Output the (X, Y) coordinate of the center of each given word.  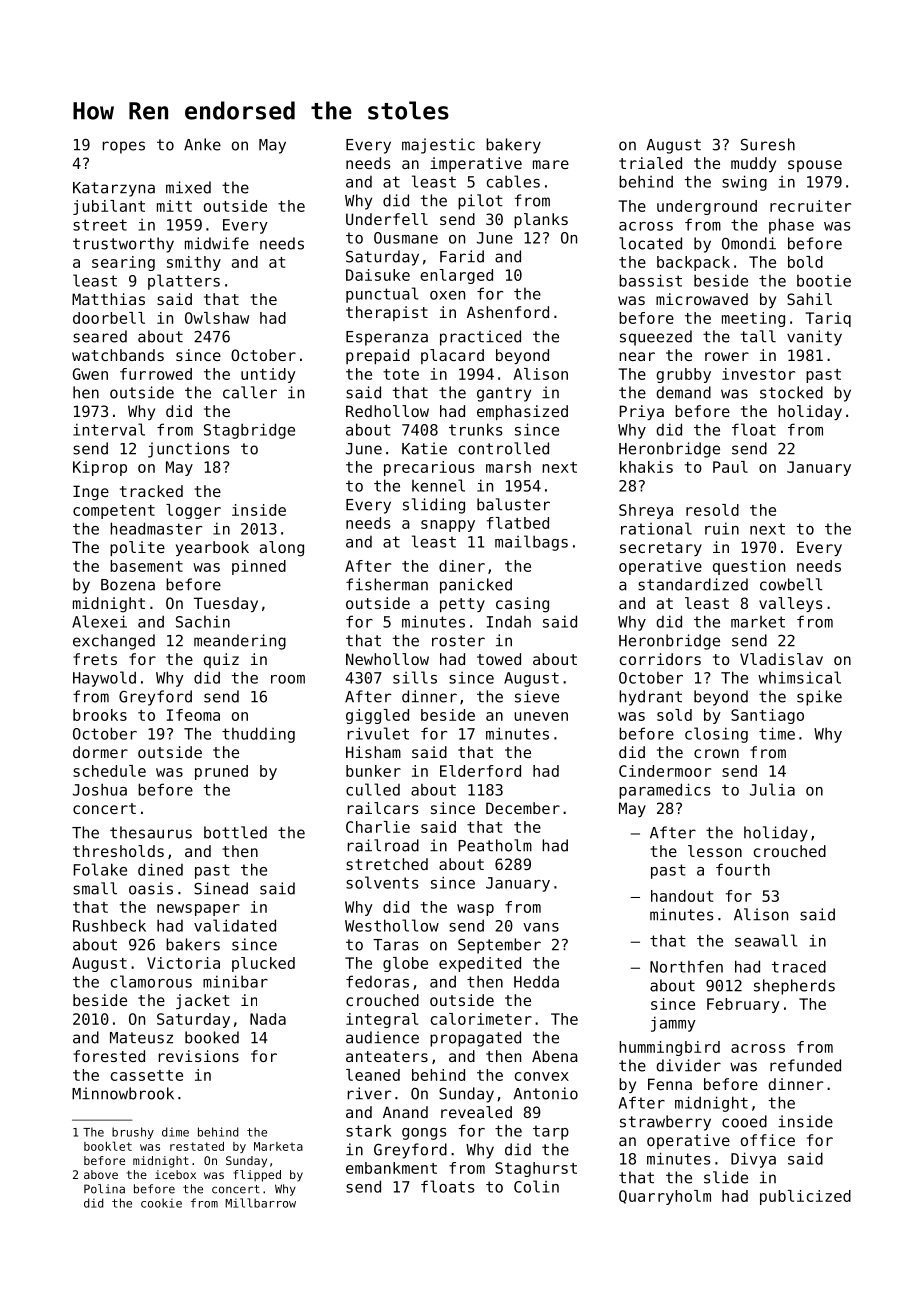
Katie (424, 448)
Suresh (768, 144)
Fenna (670, 1084)
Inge (91, 493)
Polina (104, 1189)
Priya (641, 412)
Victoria (183, 963)
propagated (475, 1039)
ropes (123, 147)
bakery (513, 146)
